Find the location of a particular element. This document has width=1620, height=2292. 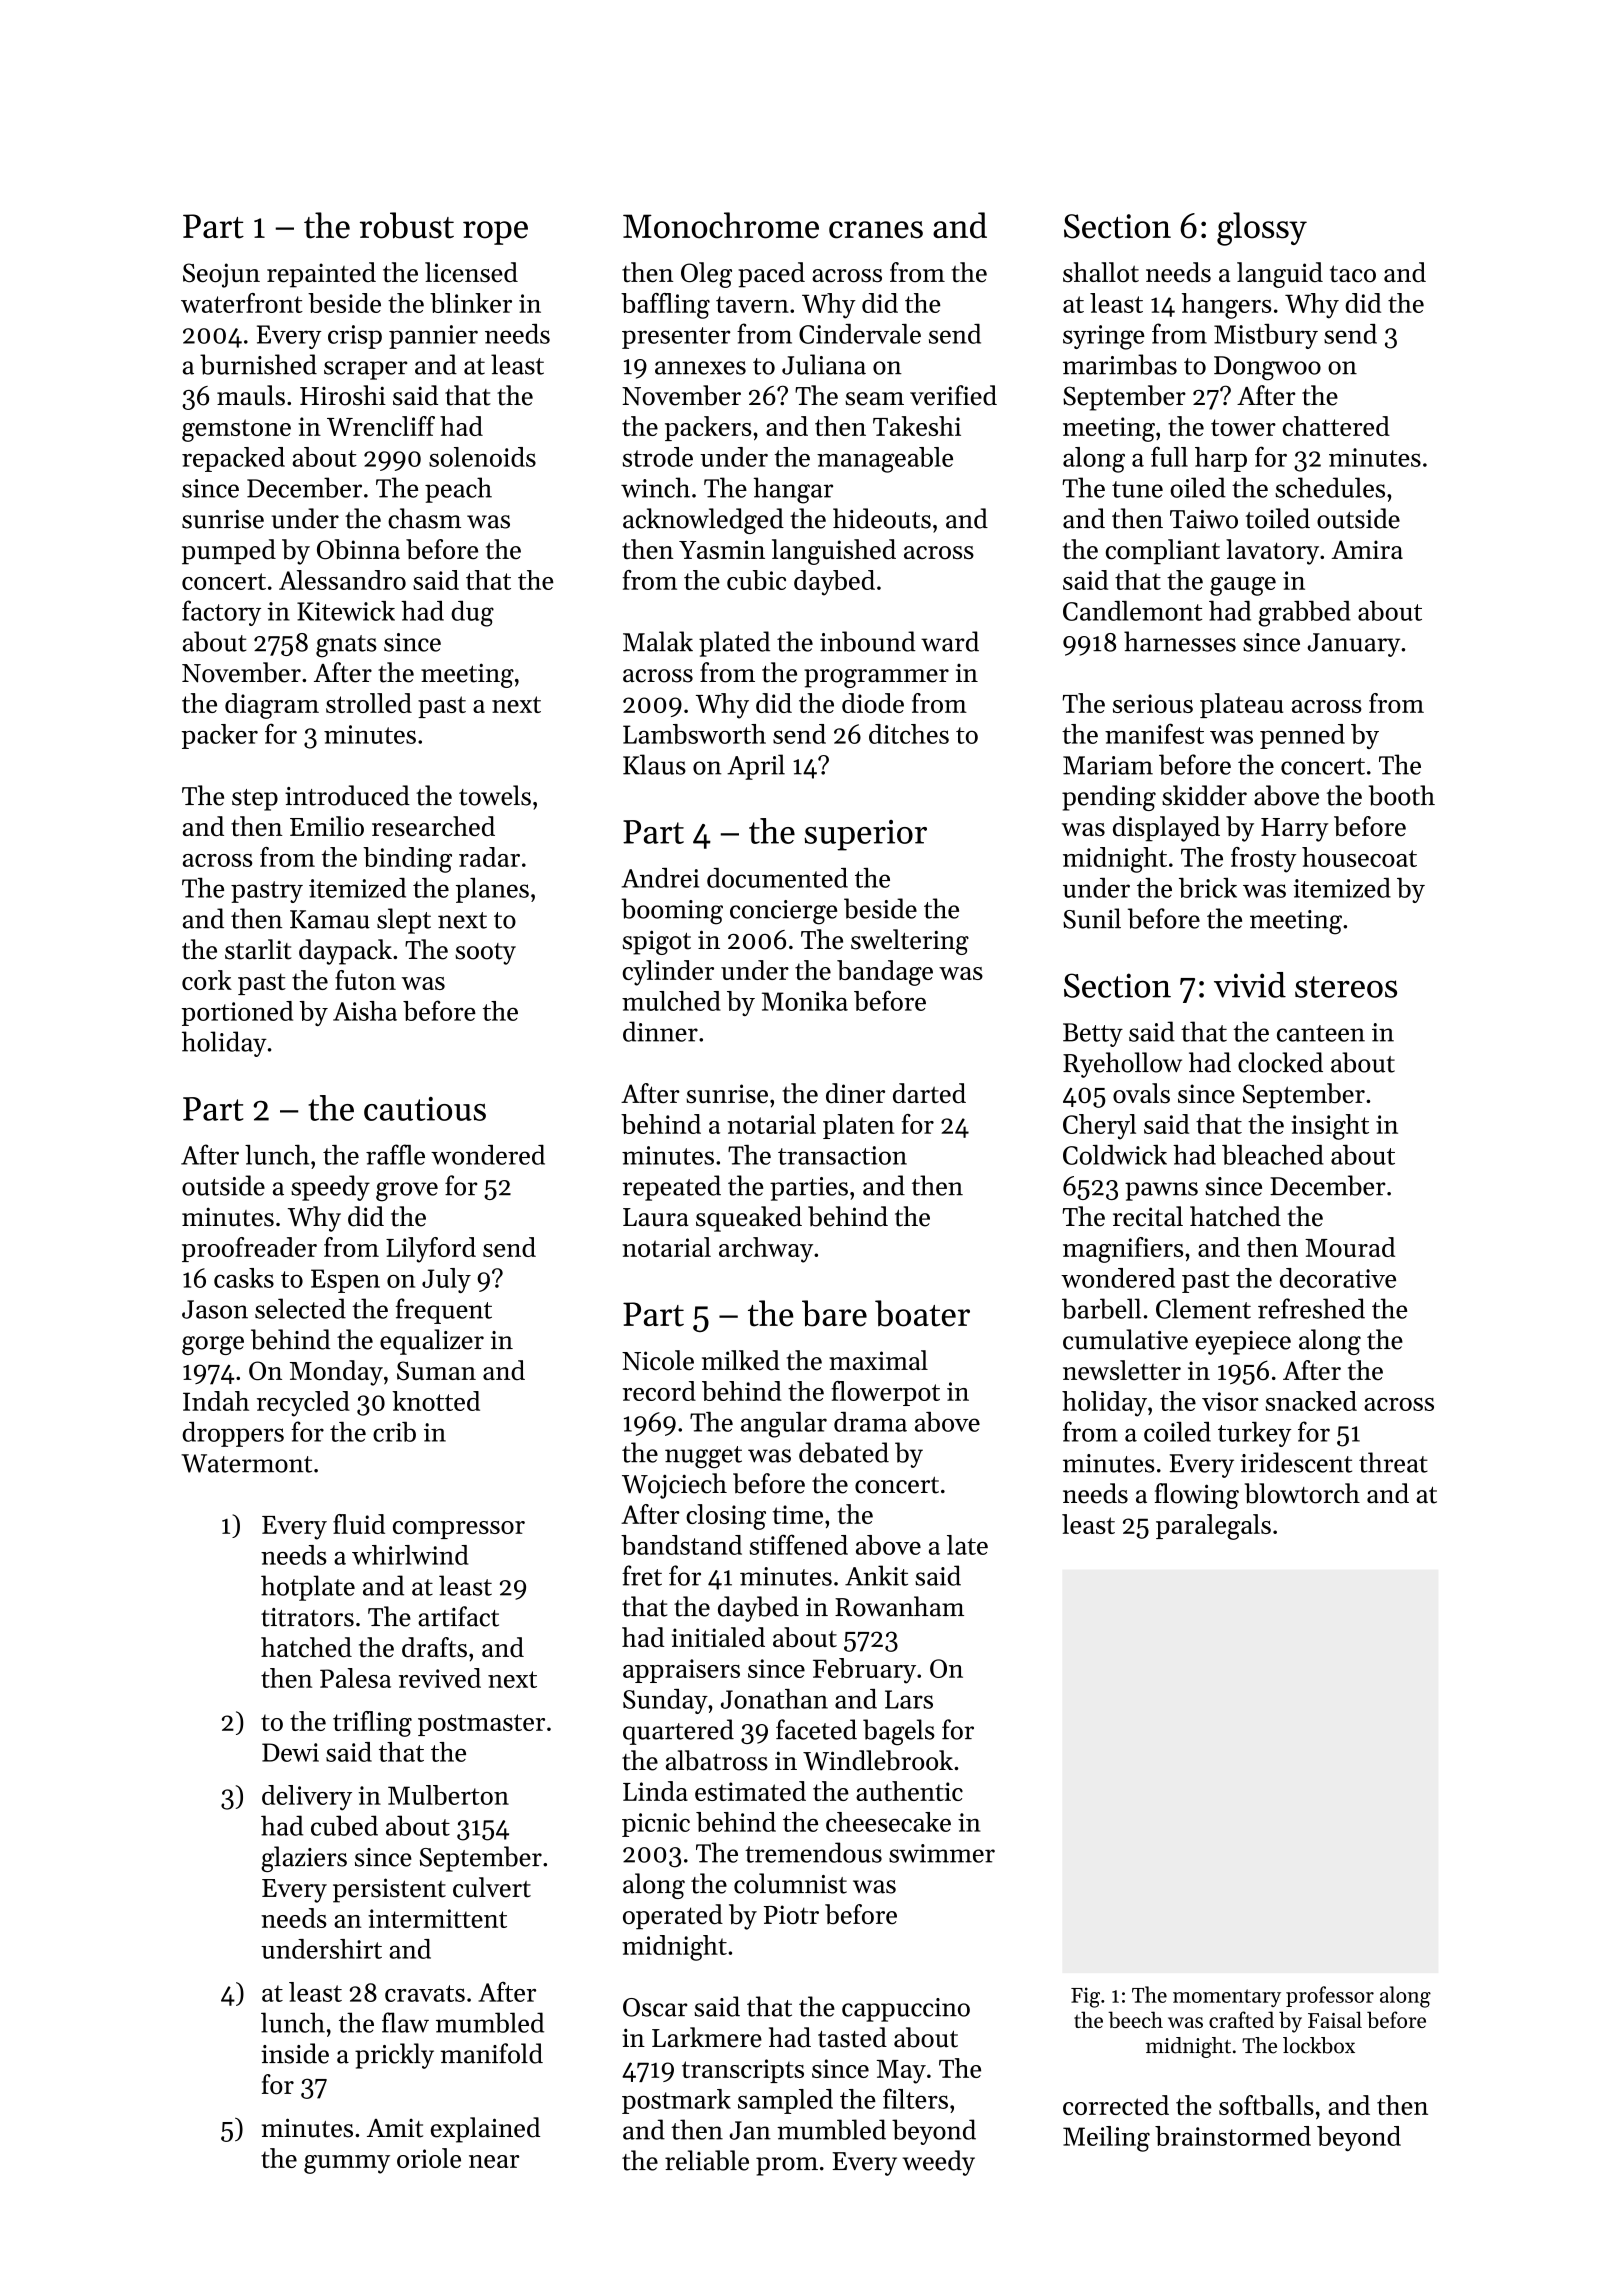

blinker is located at coordinates (471, 303).
